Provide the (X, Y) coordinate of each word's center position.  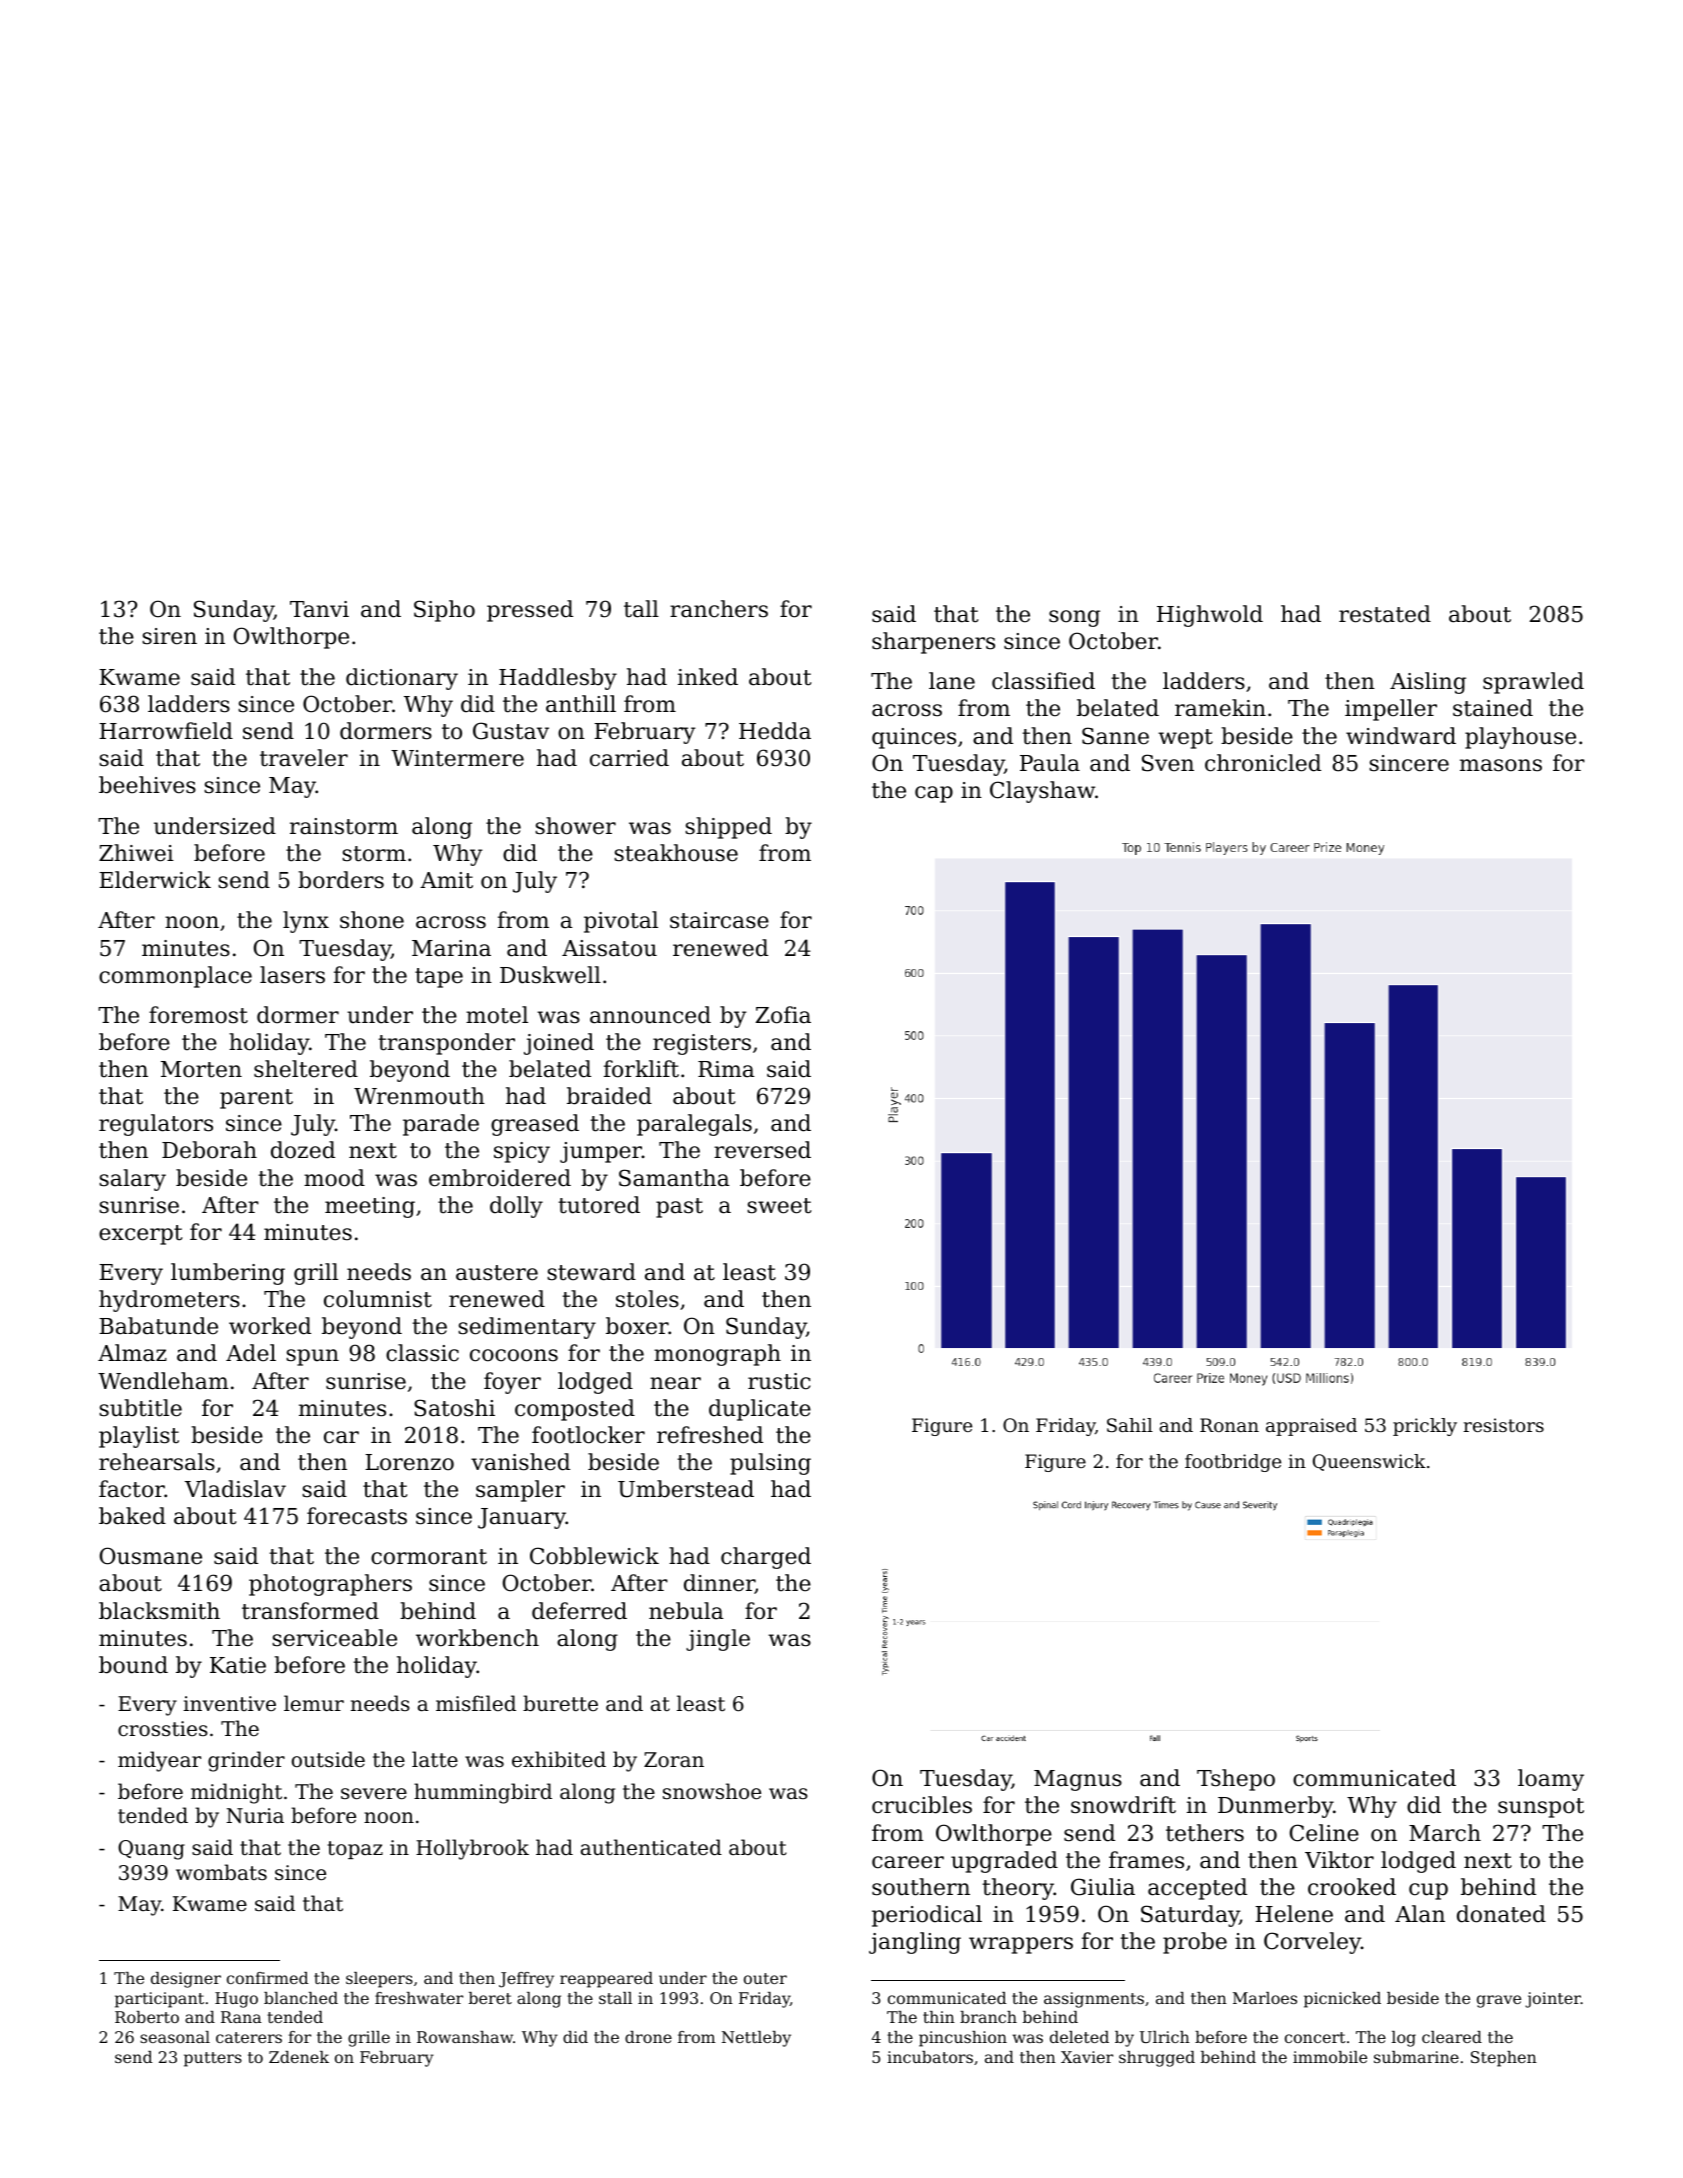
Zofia (783, 1015)
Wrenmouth (419, 1096)
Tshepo (1236, 1780)
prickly (1425, 1427)
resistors (1504, 1425)
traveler (304, 758)
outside (328, 1759)
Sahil (1130, 1425)
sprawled (1533, 683)
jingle (718, 1640)
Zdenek (299, 2057)
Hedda (775, 731)
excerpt (140, 1235)
